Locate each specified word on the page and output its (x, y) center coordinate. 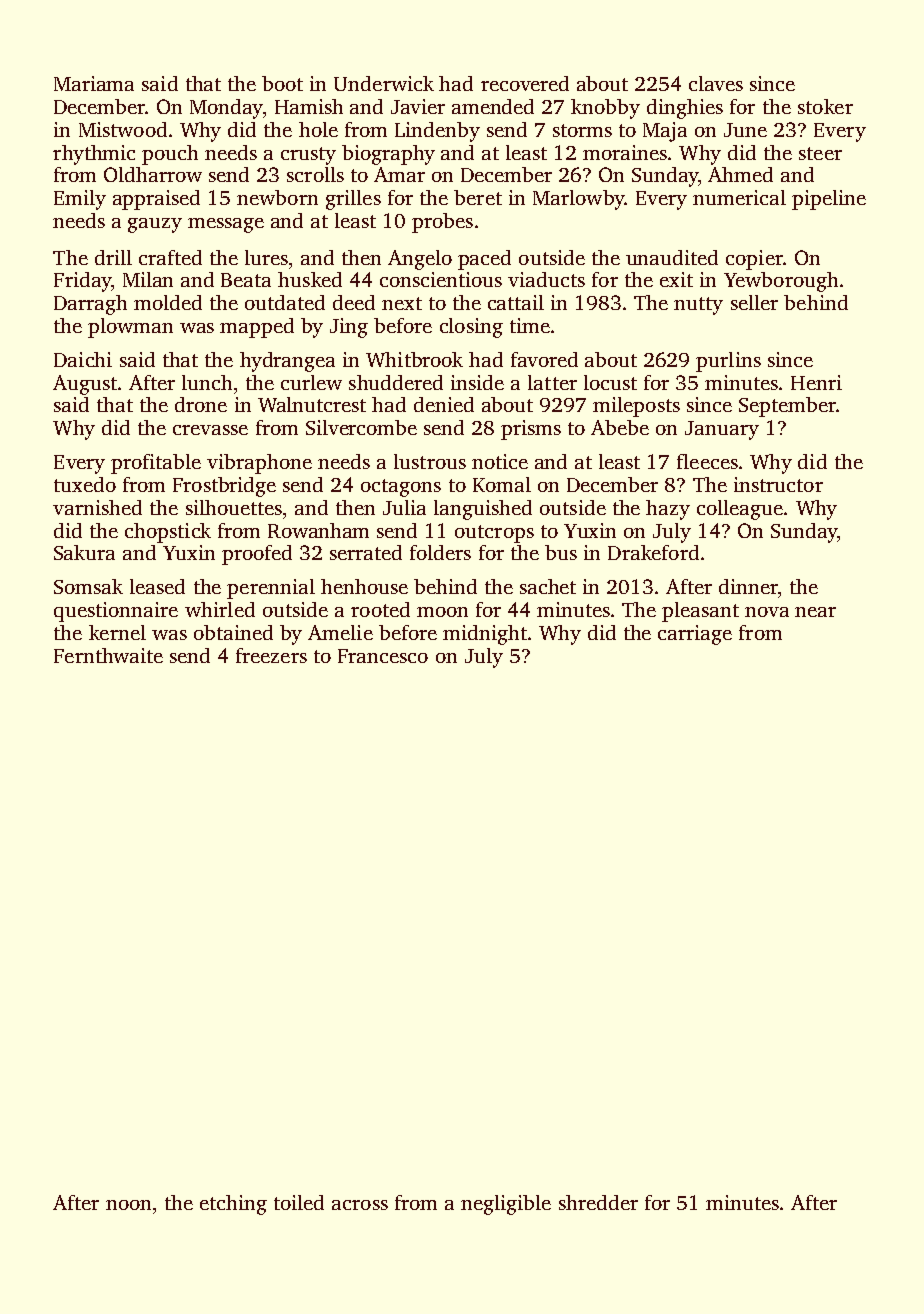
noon (128, 1205)
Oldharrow (153, 174)
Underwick (384, 83)
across (360, 1205)
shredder (598, 1202)
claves (716, 83)
